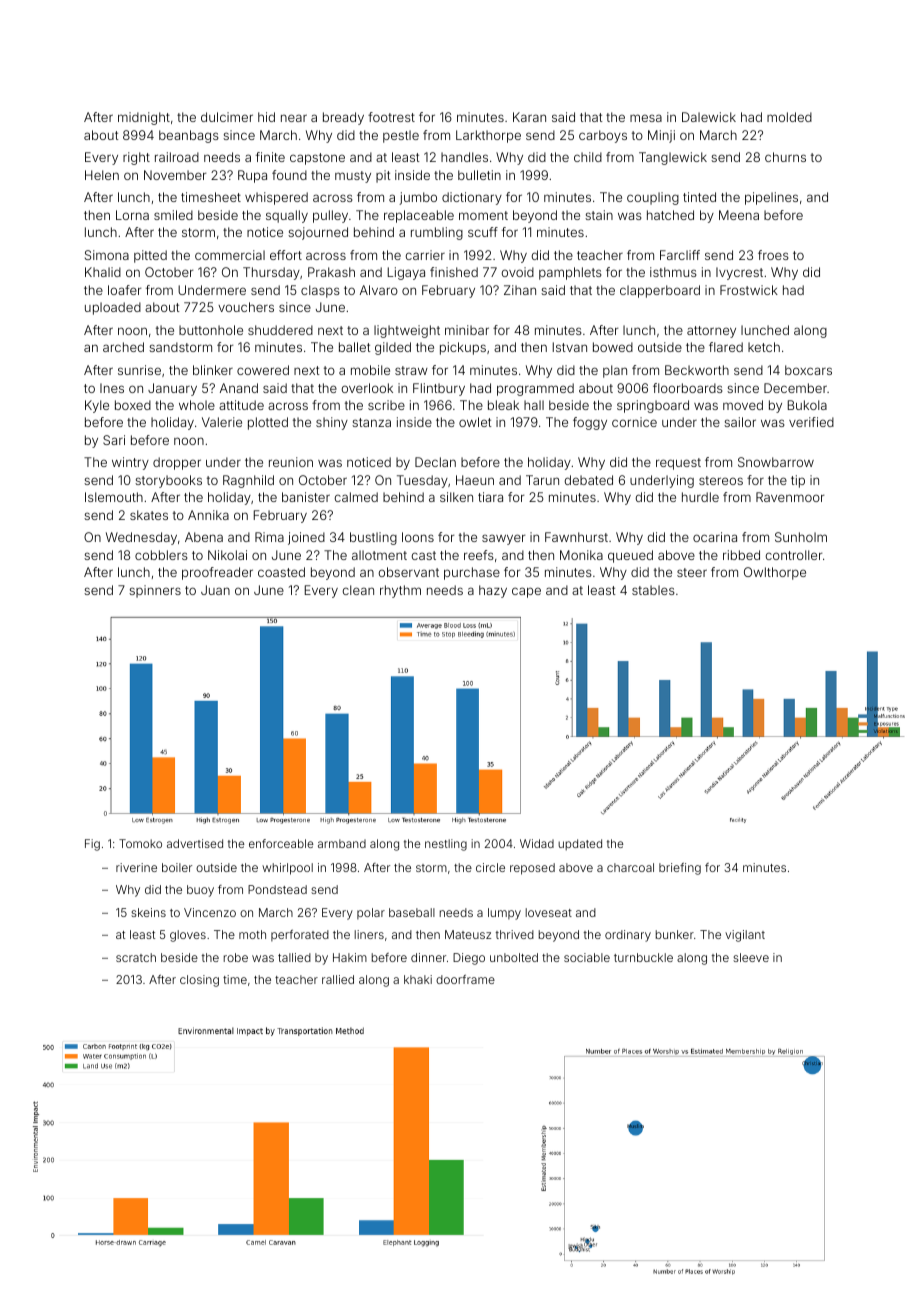  Describe the element at coordinates (653, 590) in the screenshot. I see `stables` at that location.
